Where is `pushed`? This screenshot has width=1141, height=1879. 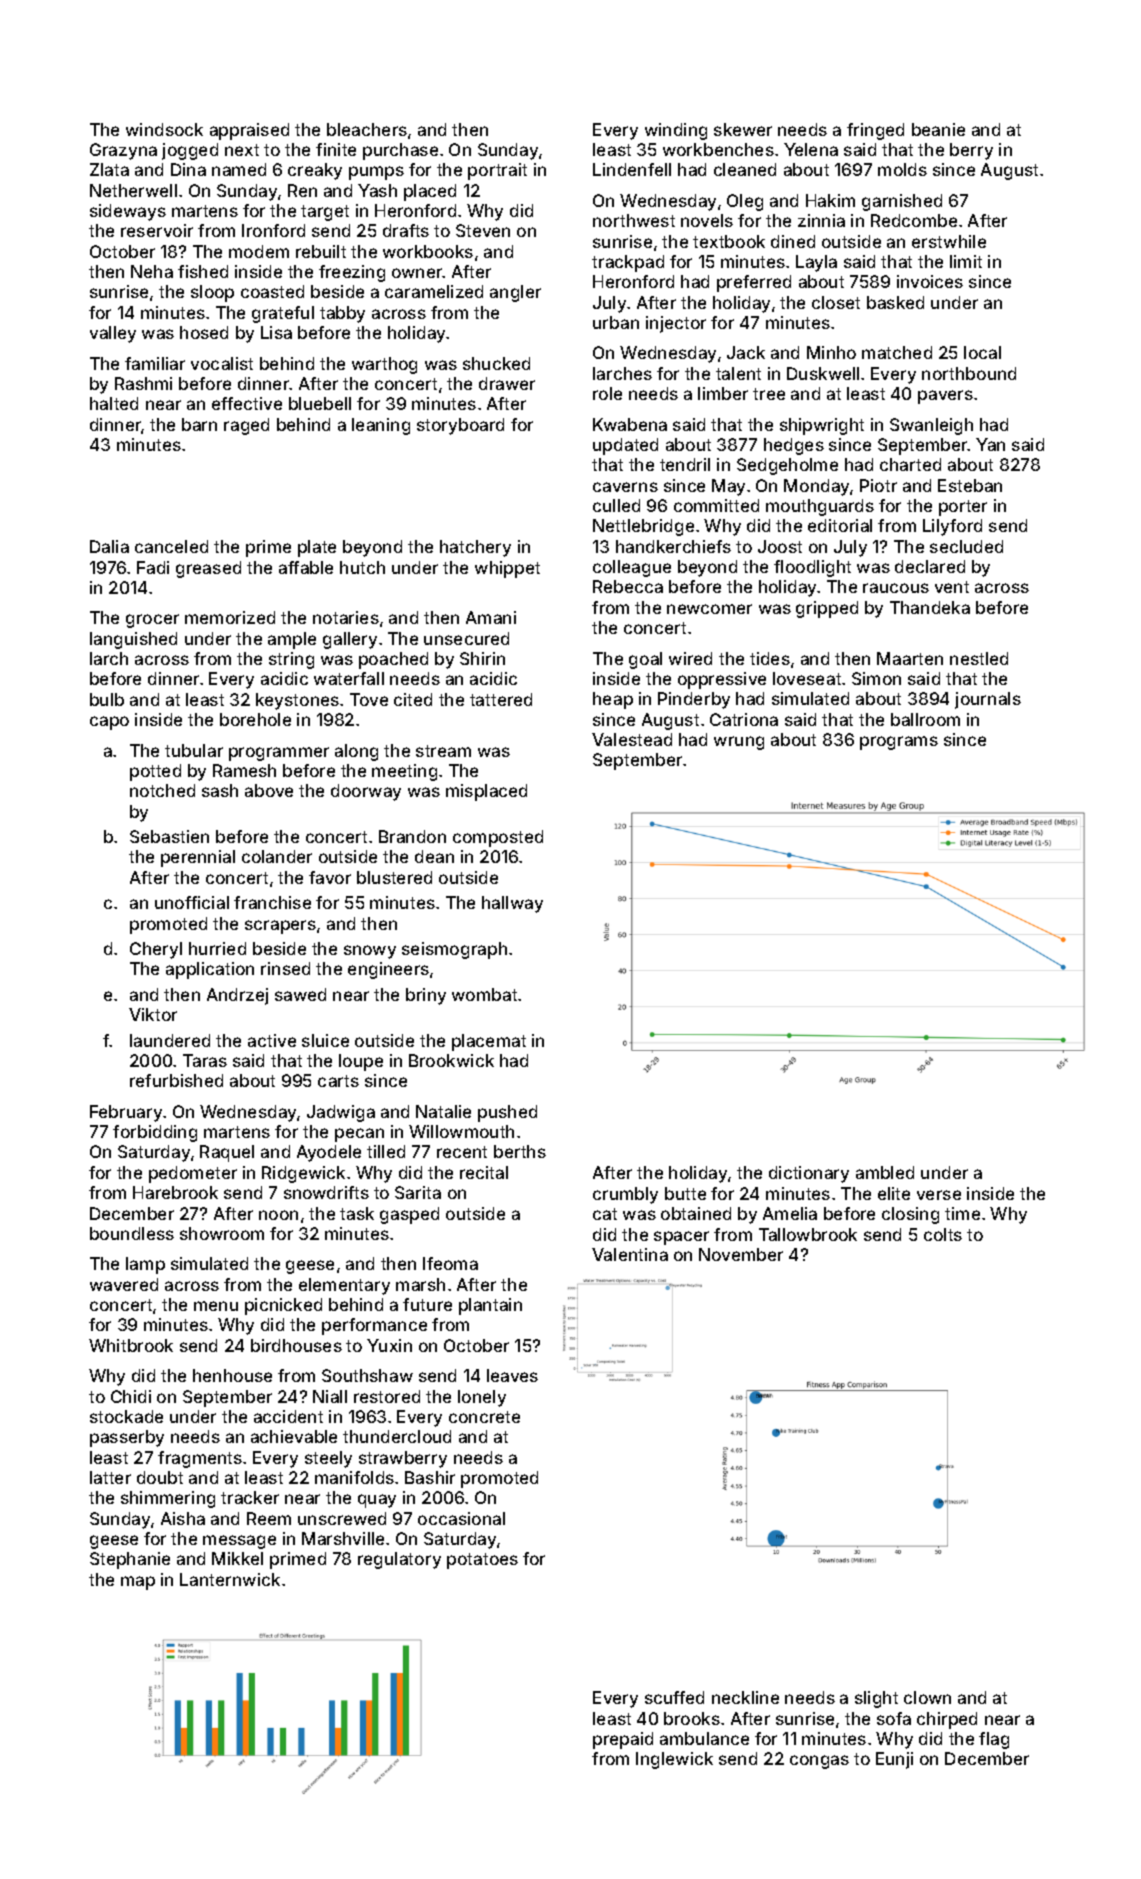
pushed is located at coordinates (507, 1113).
